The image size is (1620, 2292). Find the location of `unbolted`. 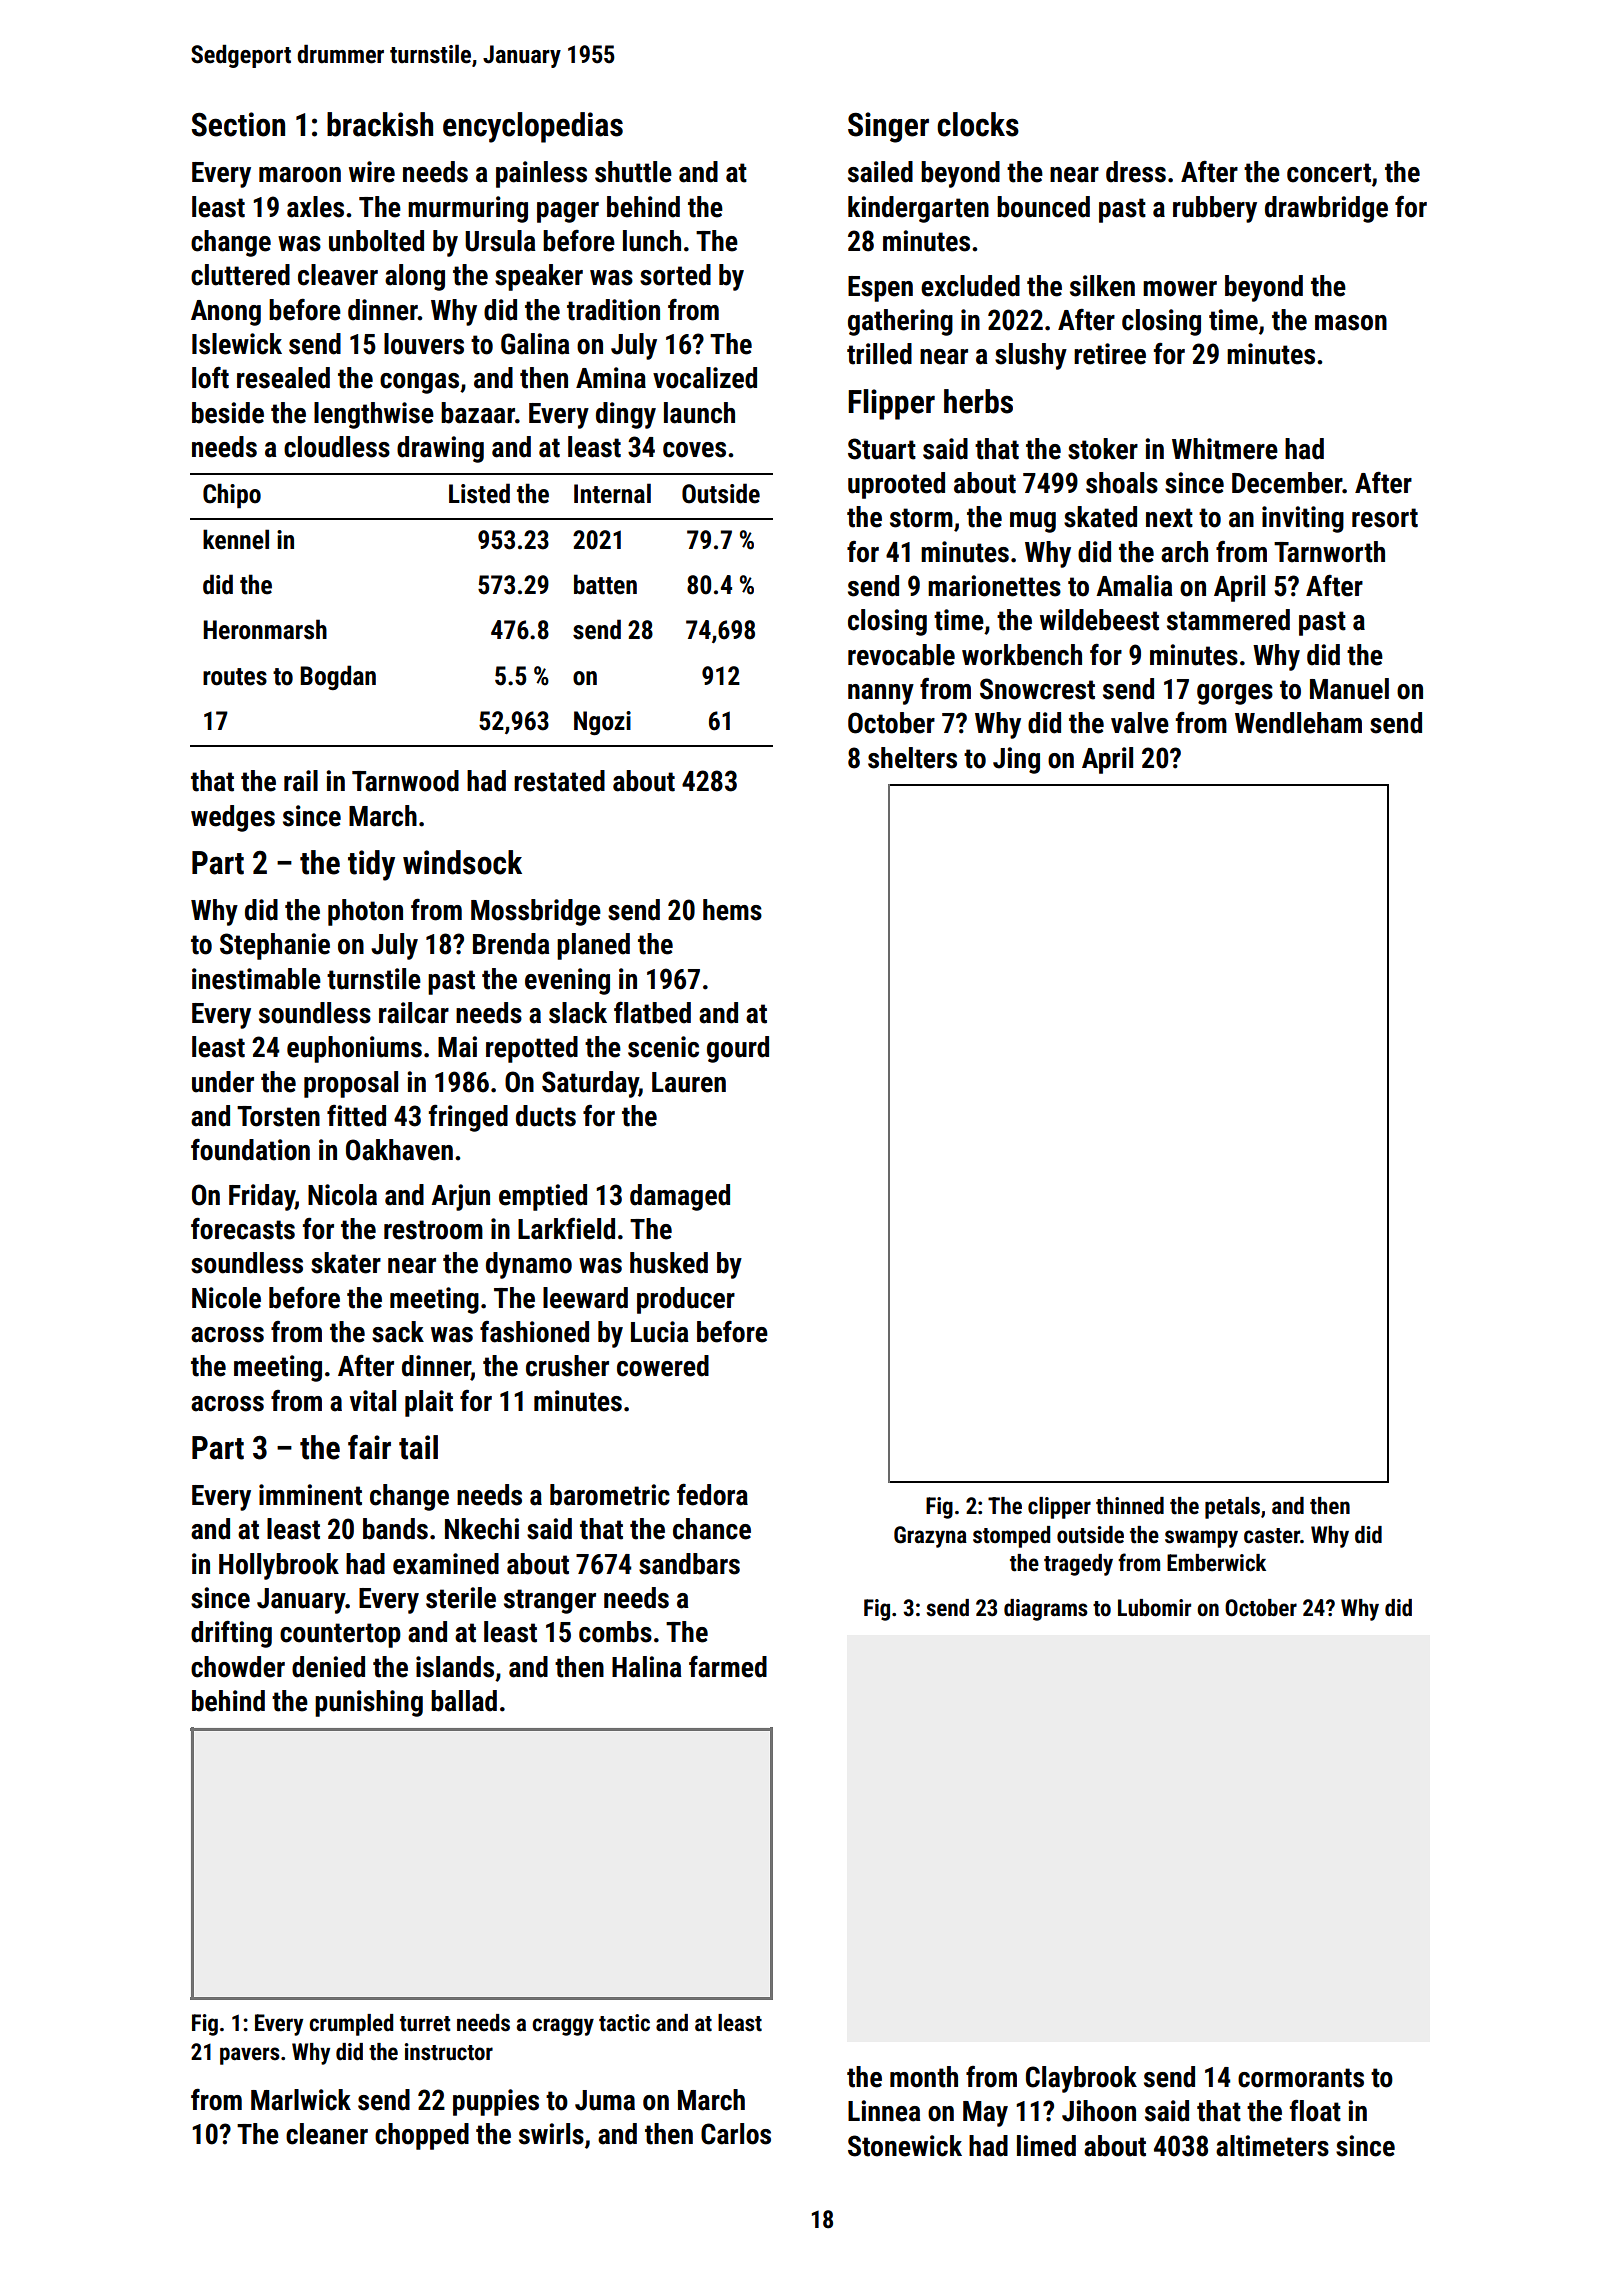

unbolted is located at coordinates (376, 241).
